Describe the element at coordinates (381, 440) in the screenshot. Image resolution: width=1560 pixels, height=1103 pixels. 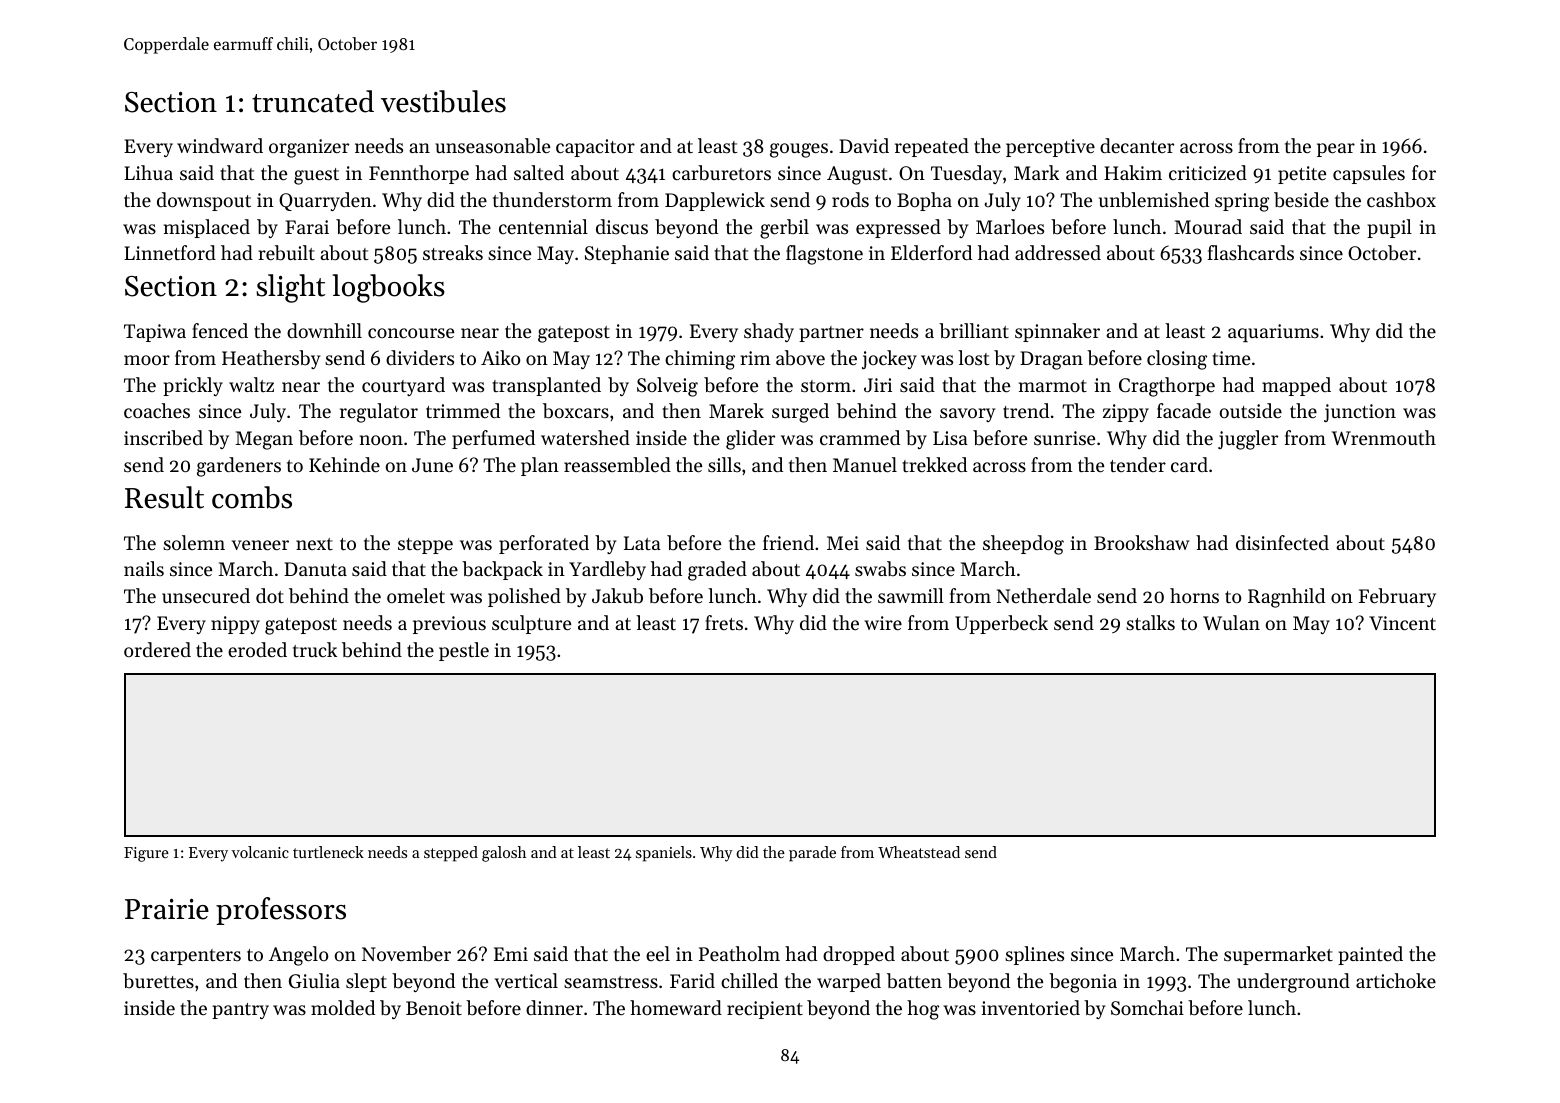
I see `noon` at that location.
